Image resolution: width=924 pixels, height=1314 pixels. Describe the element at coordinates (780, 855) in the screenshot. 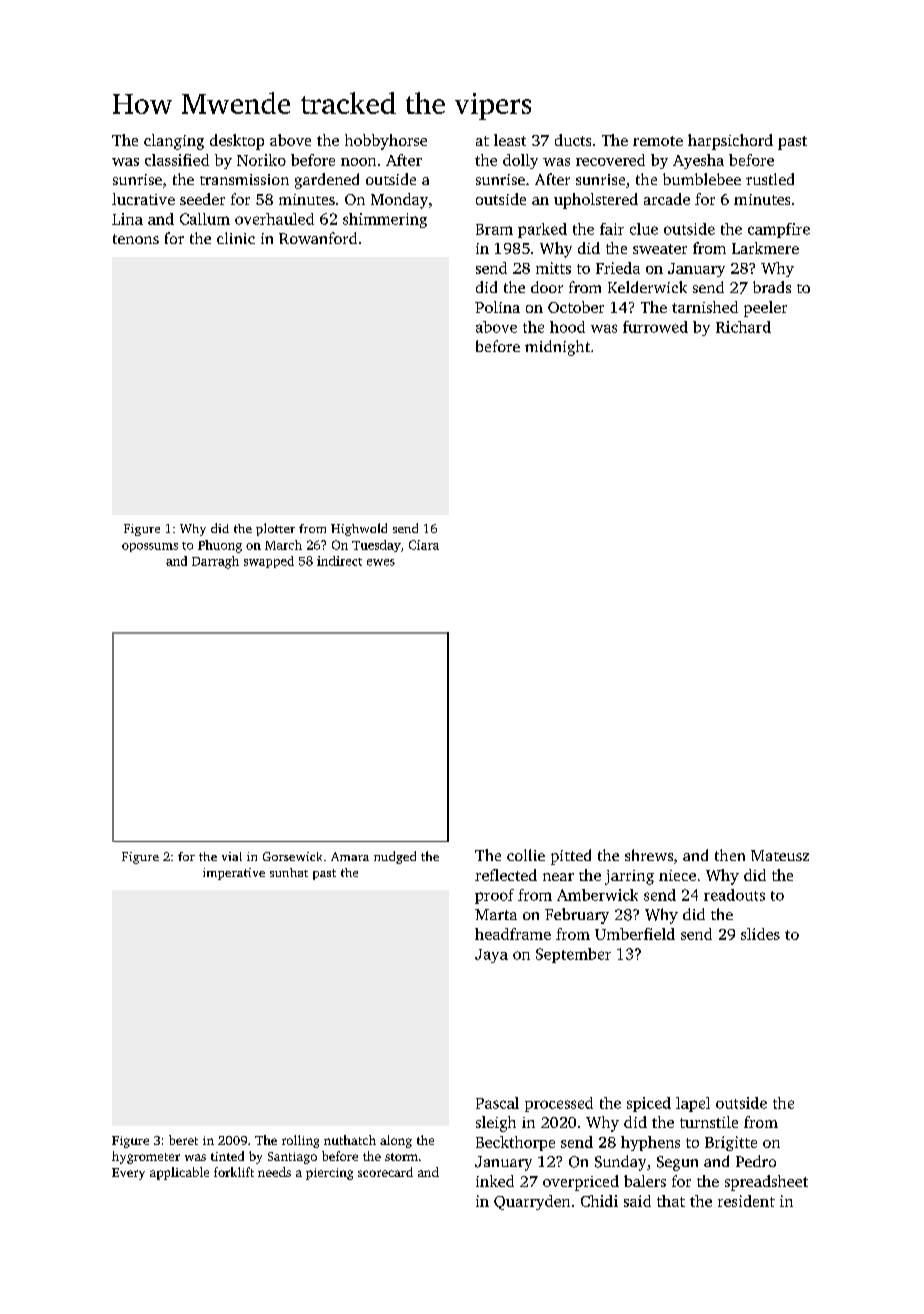

I see `Mateusz` at that location.
